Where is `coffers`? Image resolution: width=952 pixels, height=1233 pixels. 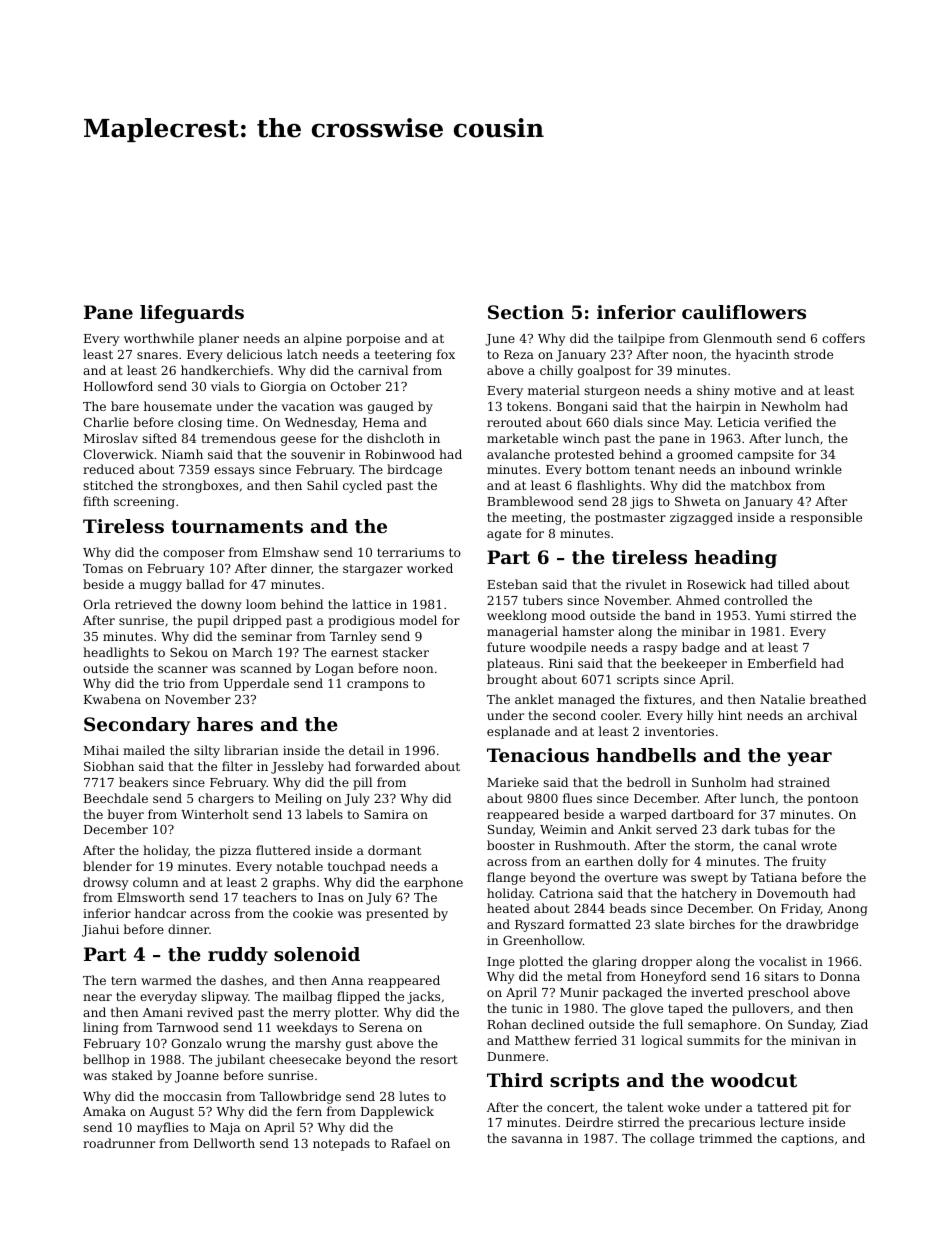
coffers is located at coordinates (843, 338).
